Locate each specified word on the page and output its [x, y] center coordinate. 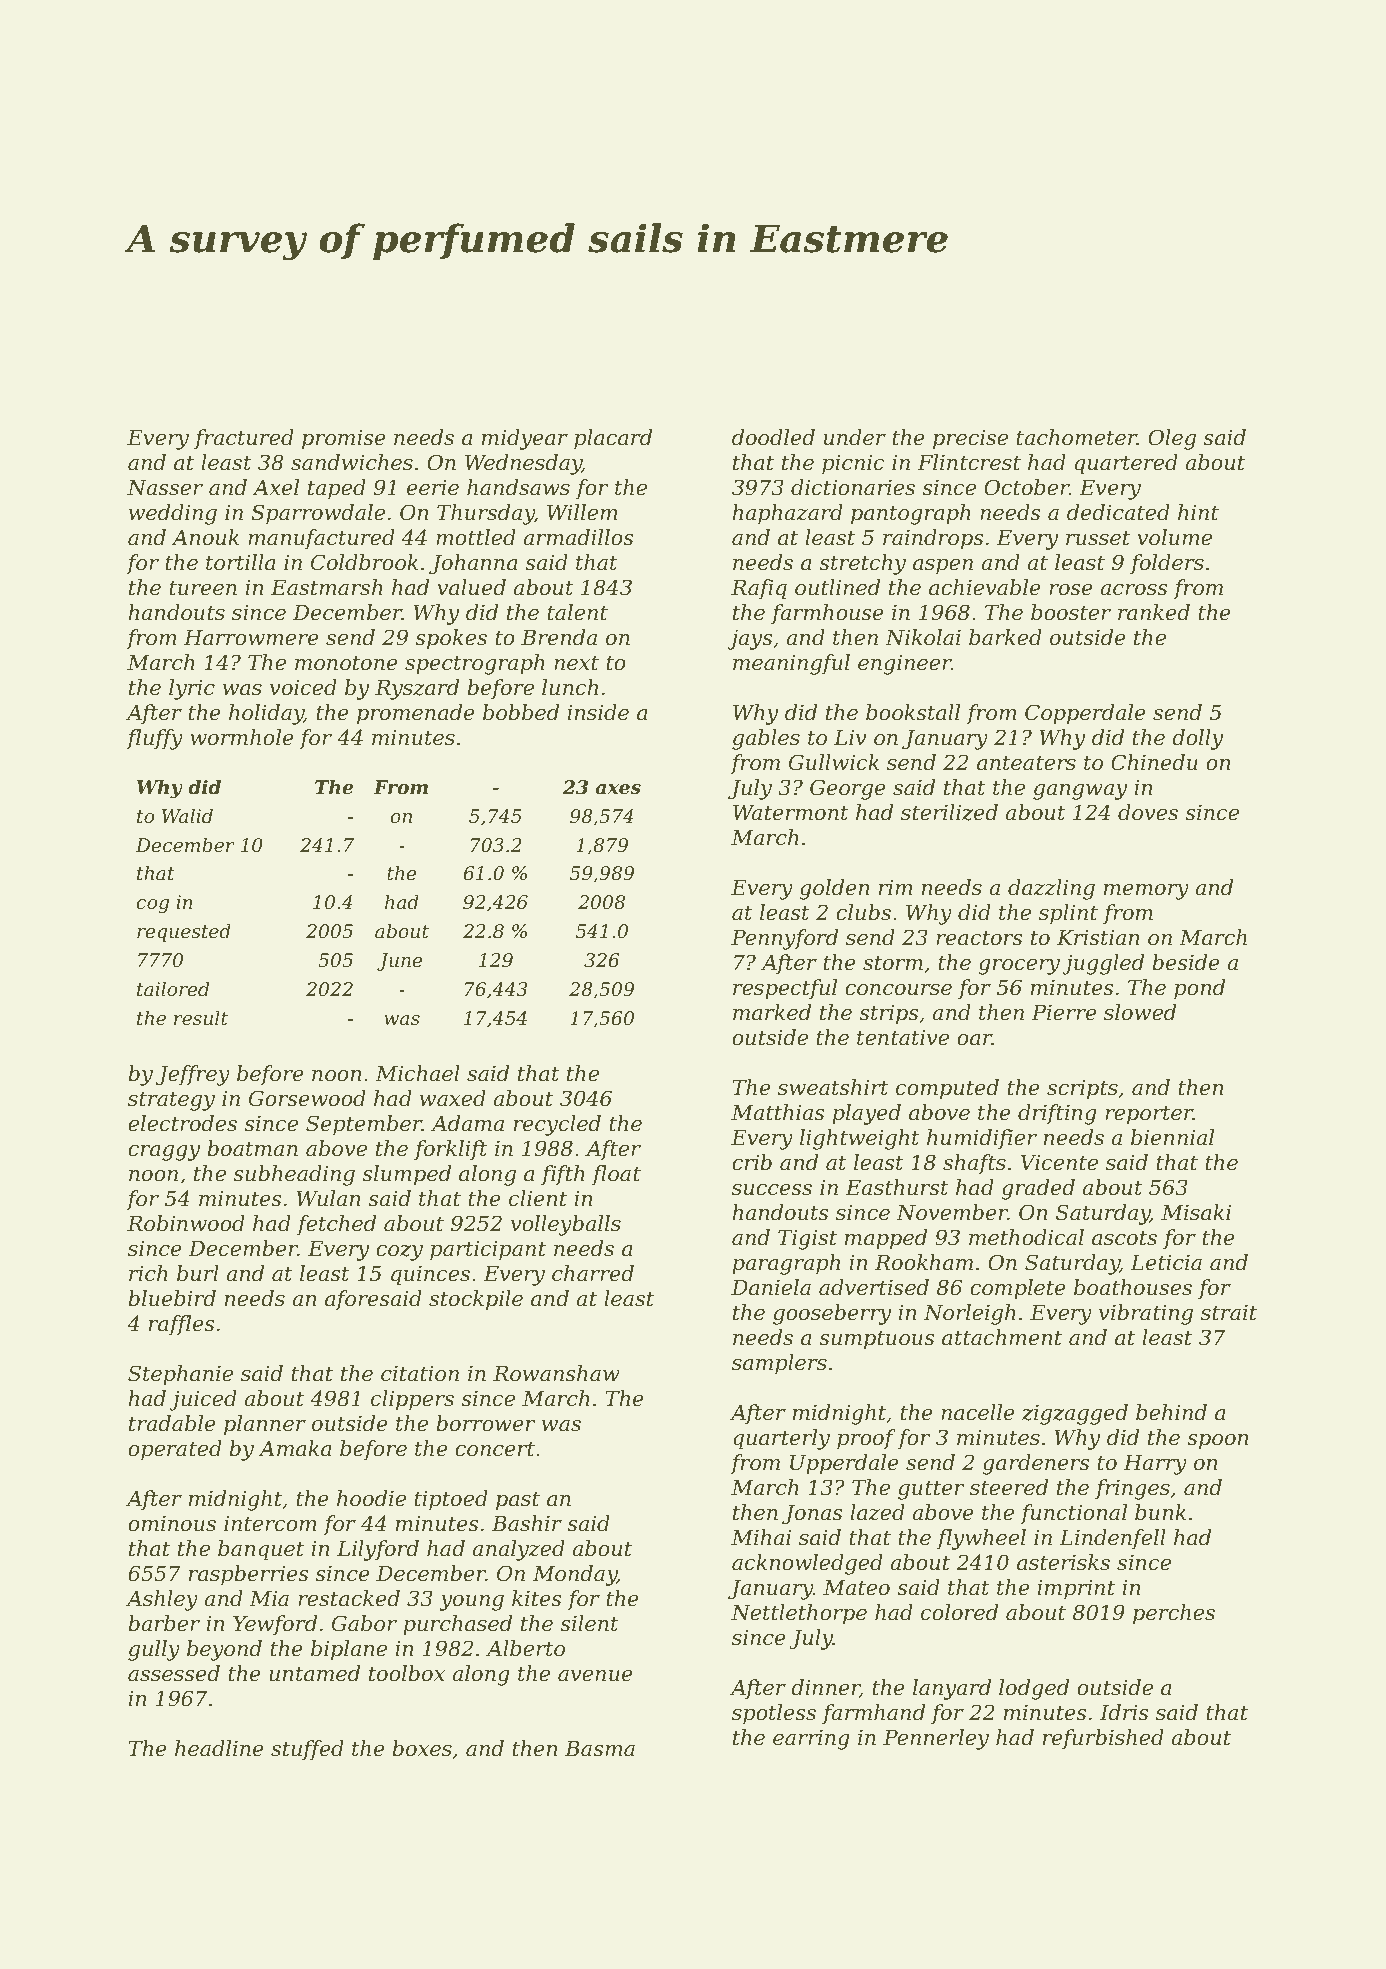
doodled [773, 437]
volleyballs [566, 1225]
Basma [600, 1749]
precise [970, 440]
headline [219, 1748]
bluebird [172, 1298]
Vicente [1059, 1163]
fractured [244, 439]
